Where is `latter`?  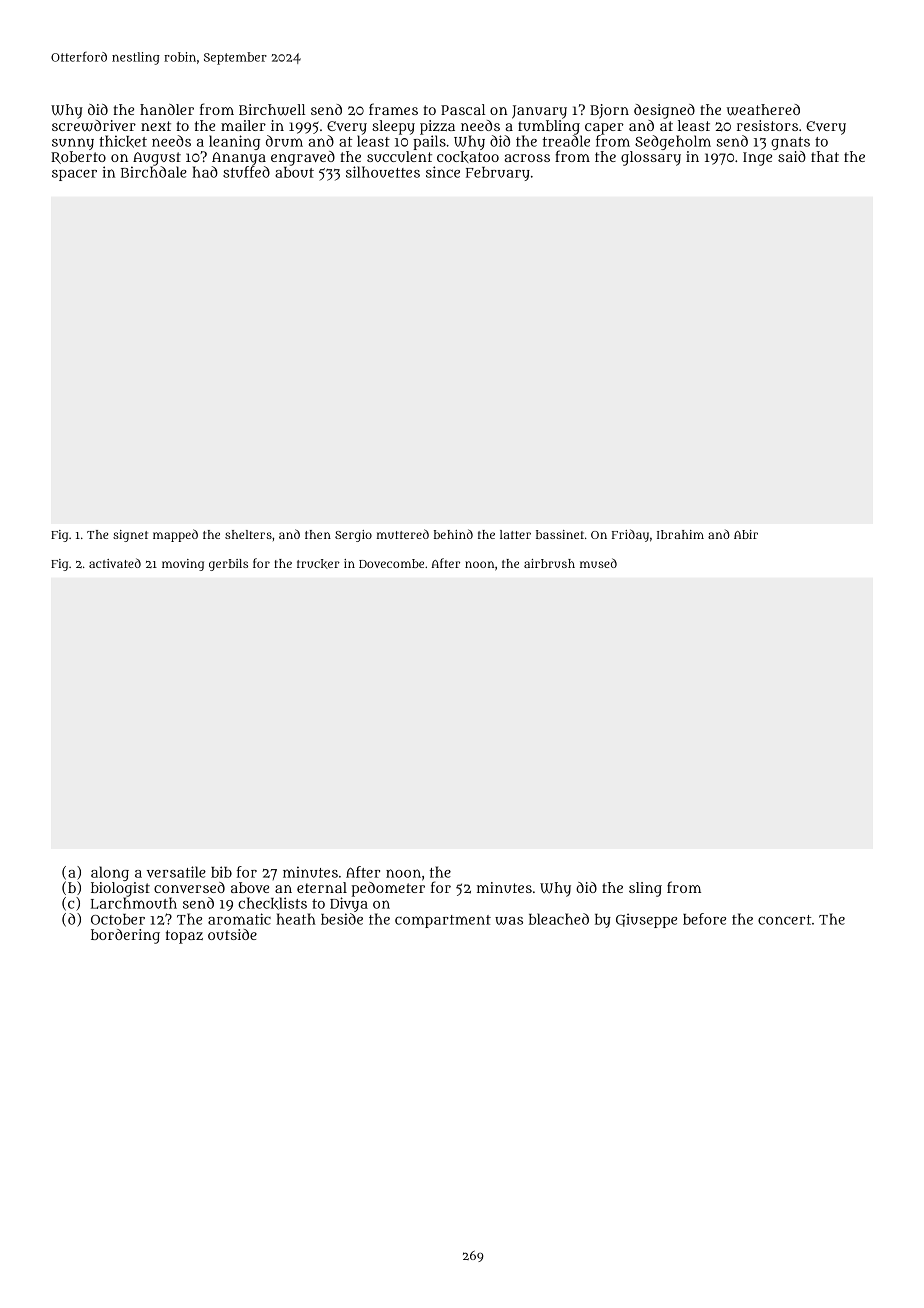
latter is located at coordinates (515, 534).
